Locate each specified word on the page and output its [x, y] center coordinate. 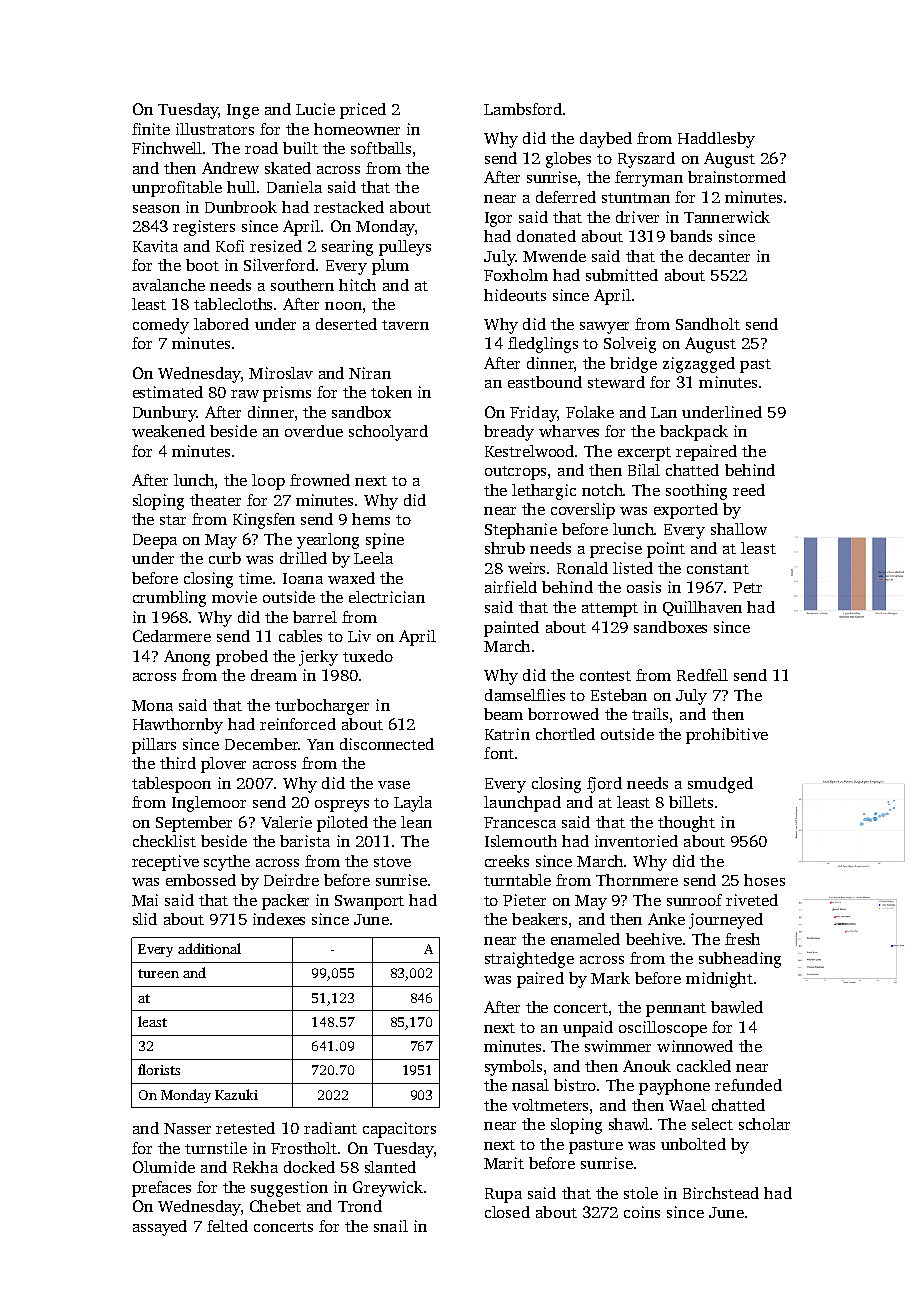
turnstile [216, 1148]
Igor [498, 219]
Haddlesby [716, 140]
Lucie [315, 109]
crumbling [169, 599]
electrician [387, 597]
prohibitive [727, 736]
